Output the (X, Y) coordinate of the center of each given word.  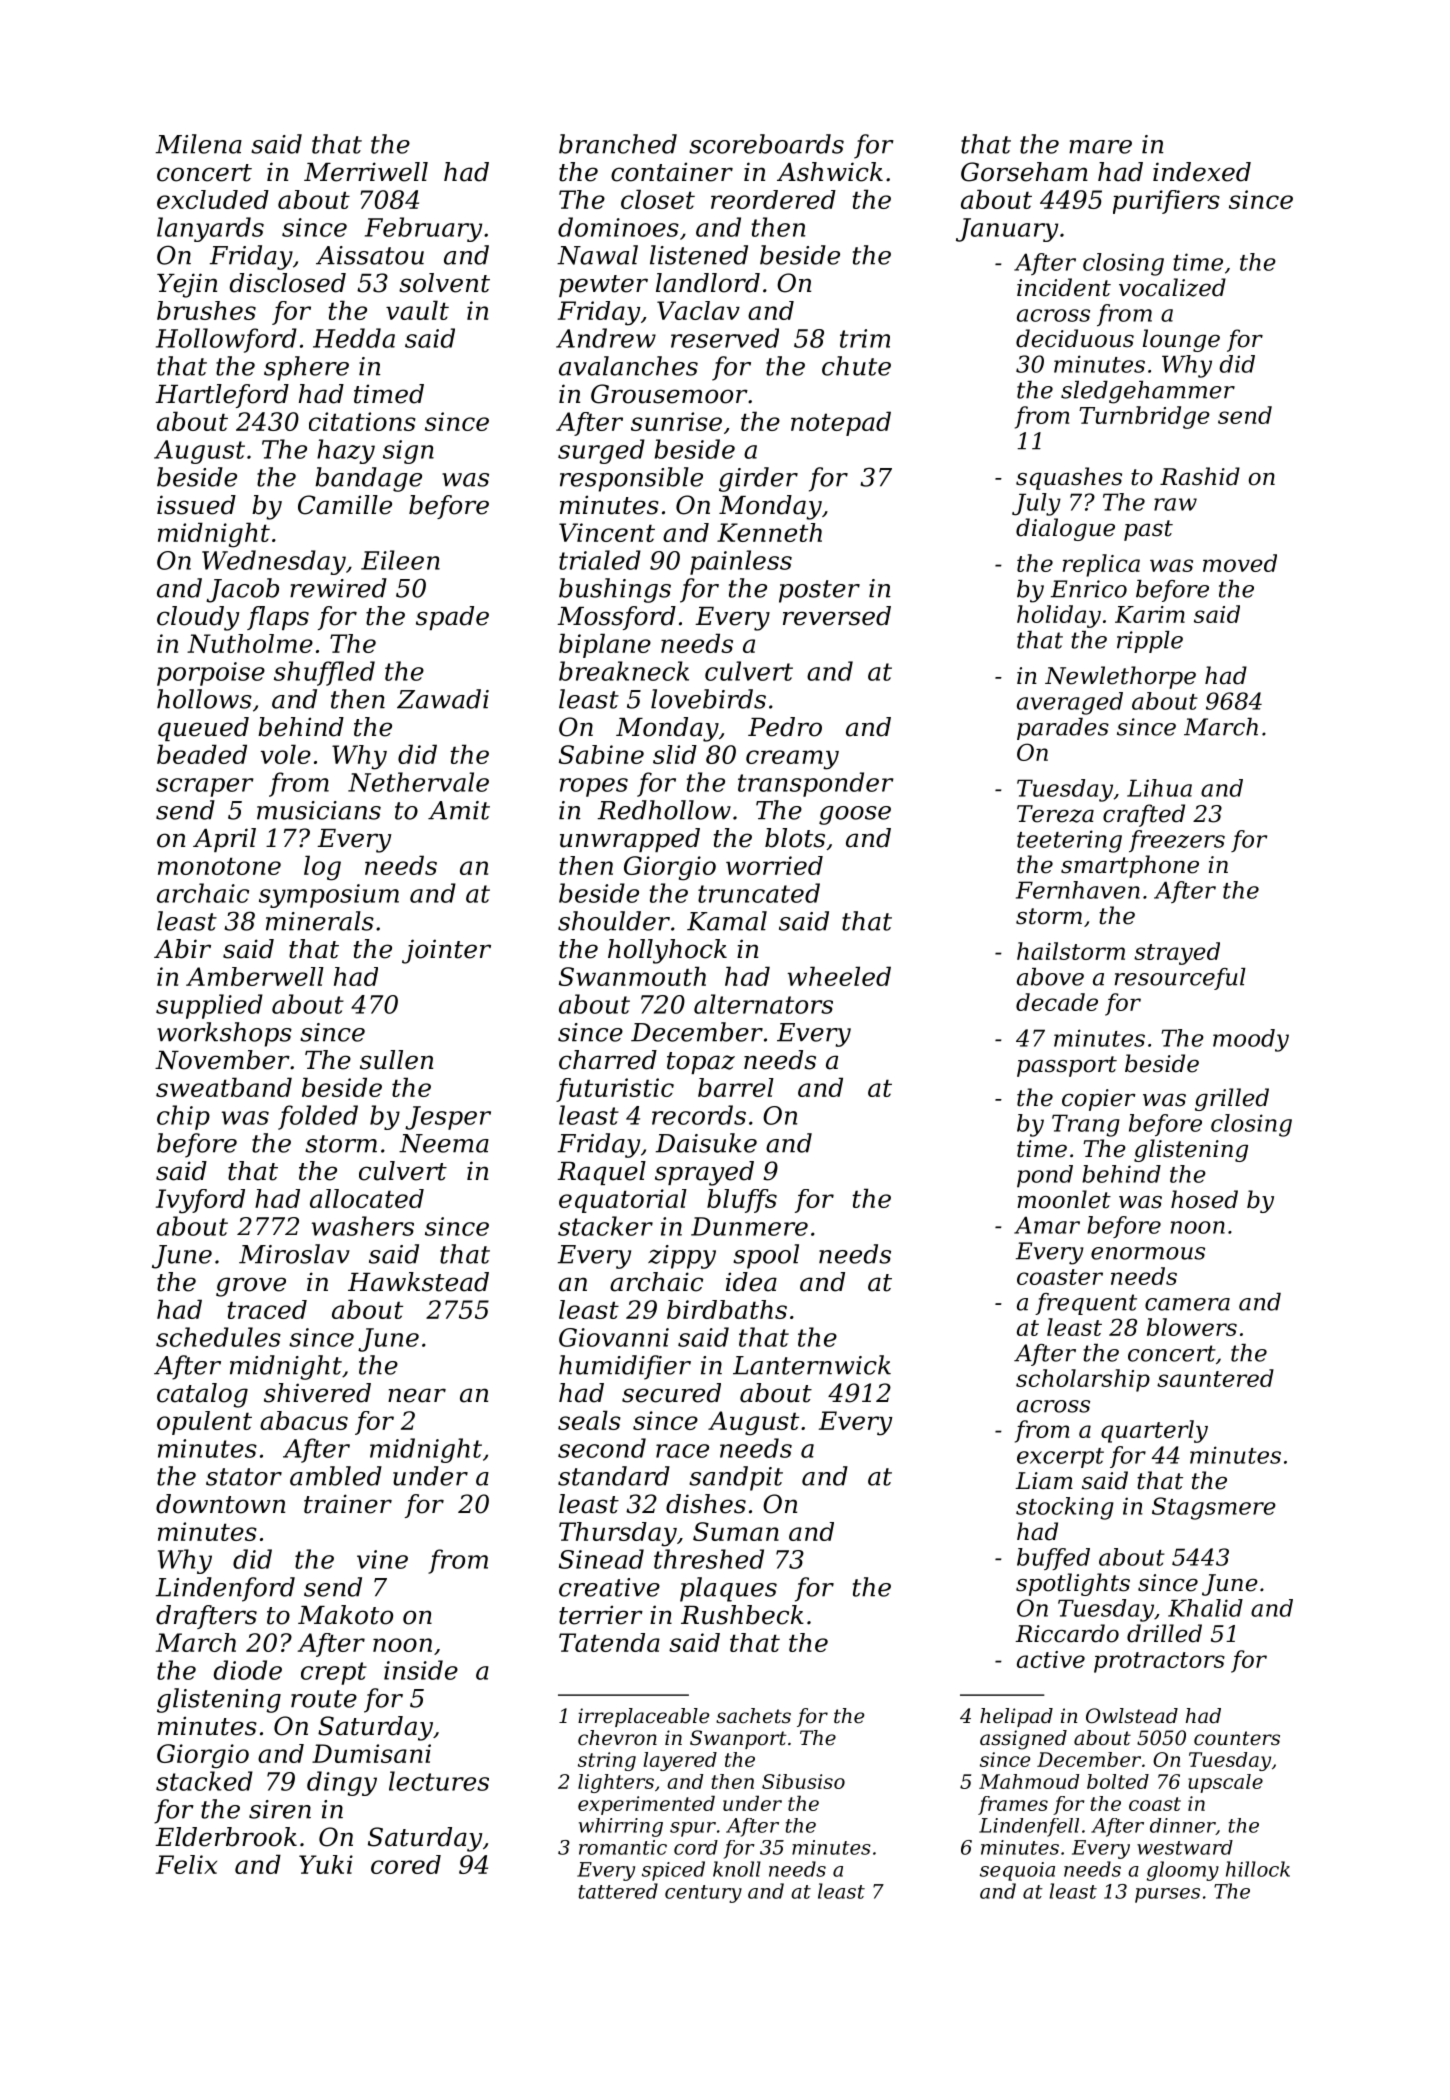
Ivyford (200, 1201)
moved (1240, 563)
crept (334, 1673)
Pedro (785, 727)
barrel (736, 1087)
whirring (621, 1827)
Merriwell (366, 172)
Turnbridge (1144, 417)
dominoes (618, 227)
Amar (1047, 1225)
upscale (1225, 1783)
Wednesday (274, 562)
